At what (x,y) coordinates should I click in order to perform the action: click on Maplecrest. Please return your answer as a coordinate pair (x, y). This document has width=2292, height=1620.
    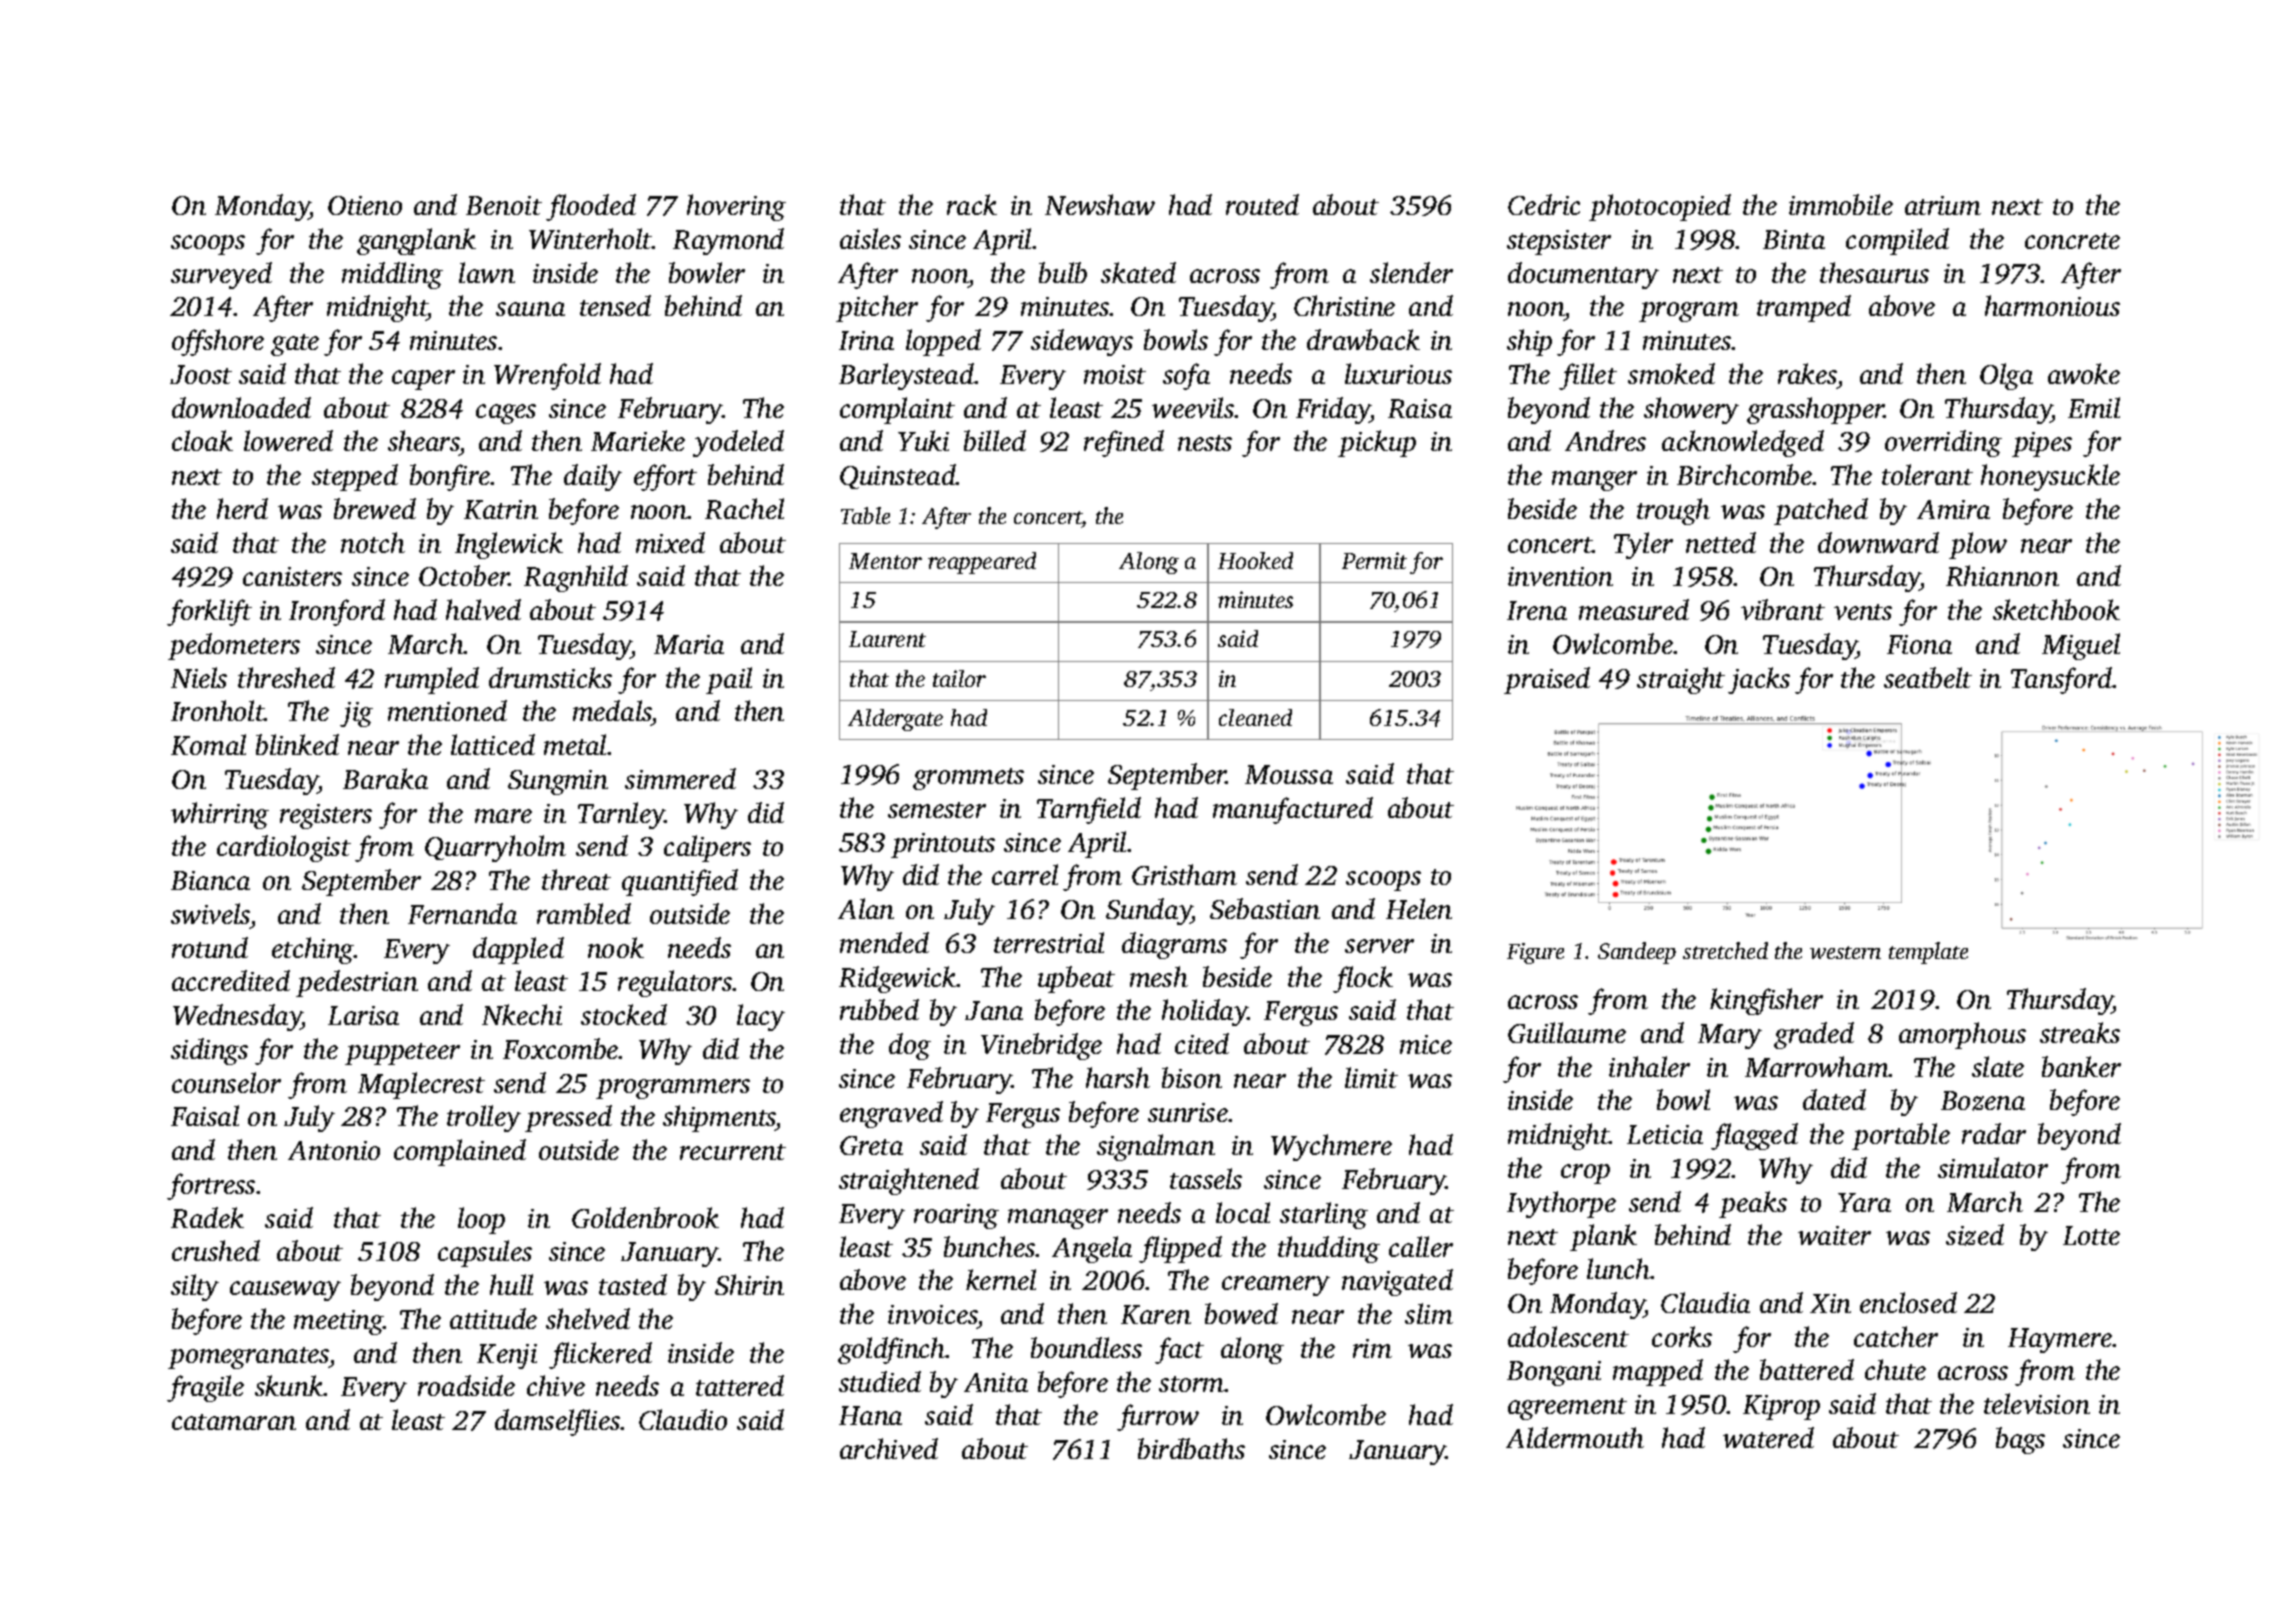
    Looking at the image, I should click on (421, 1085).
